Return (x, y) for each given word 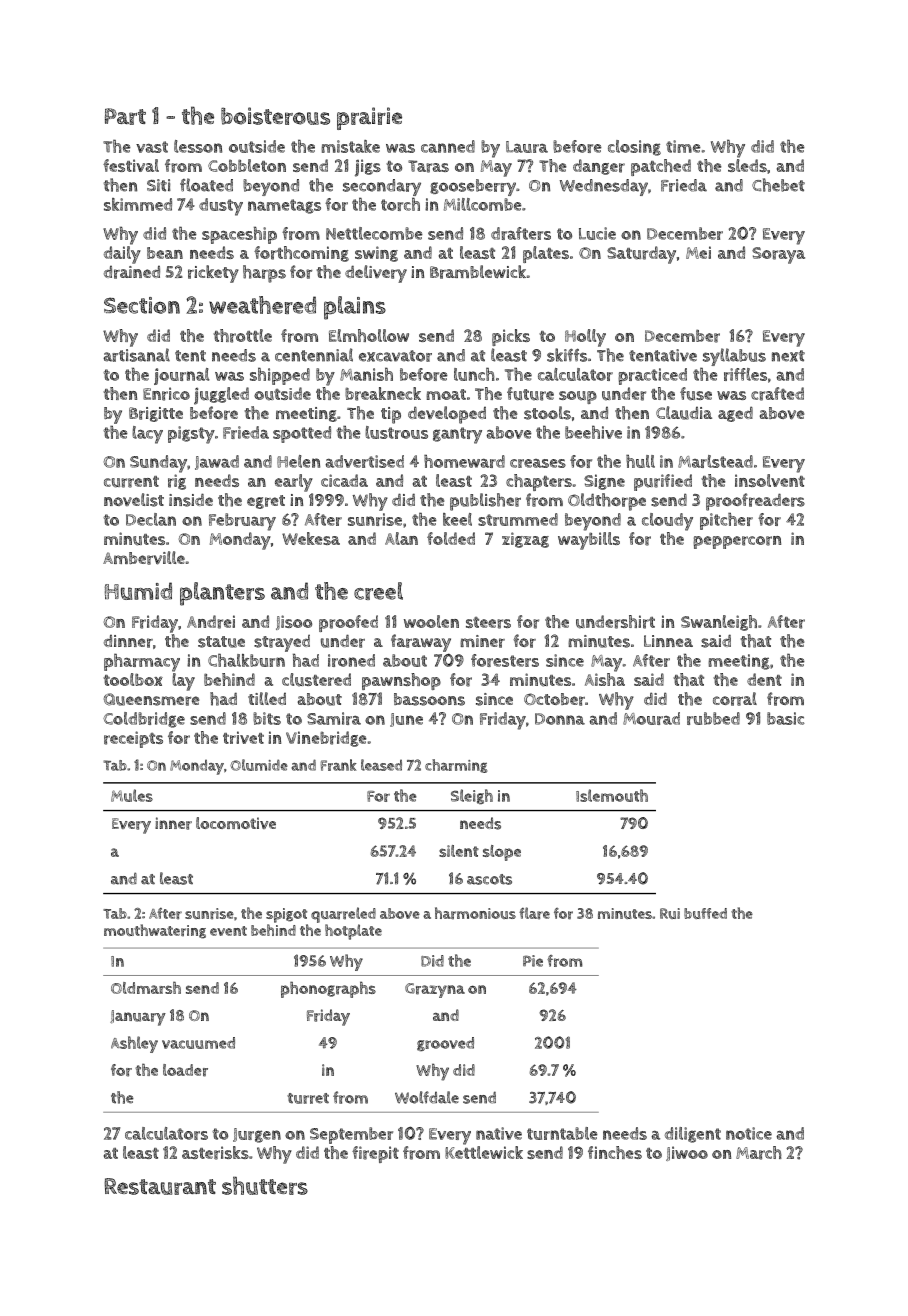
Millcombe (483, 204)
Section (142, 305)
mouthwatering (155, 931)
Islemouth (612, 795)
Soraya (778, 255)
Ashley (134, 1044)
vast (152, 147)
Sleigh (472, 796)
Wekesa (311, 538)
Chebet (778, 185)
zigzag (525, 540)
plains (355, 308)
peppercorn (737, 542)
